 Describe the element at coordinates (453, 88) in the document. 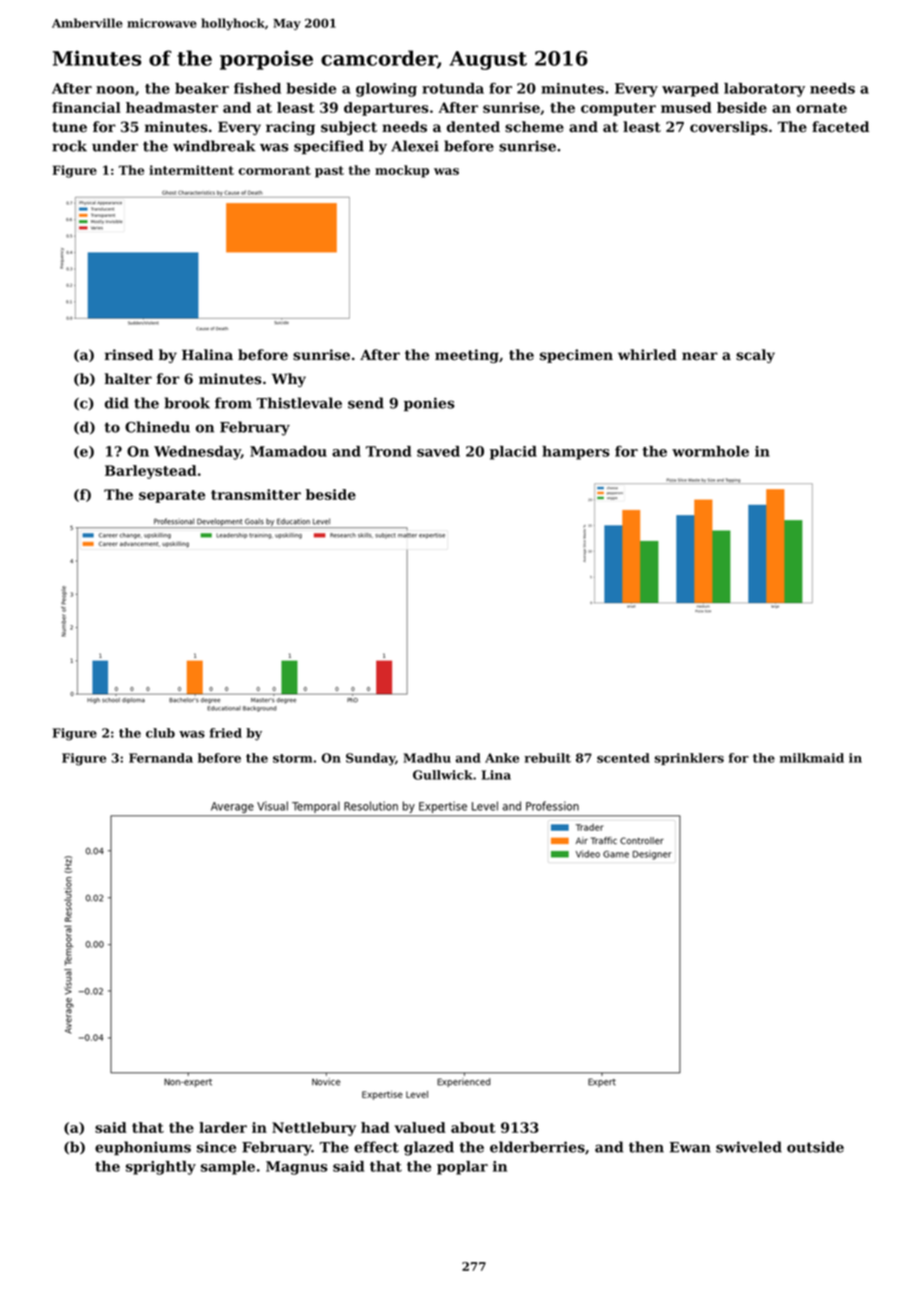

I see `rotunda` at that location.
